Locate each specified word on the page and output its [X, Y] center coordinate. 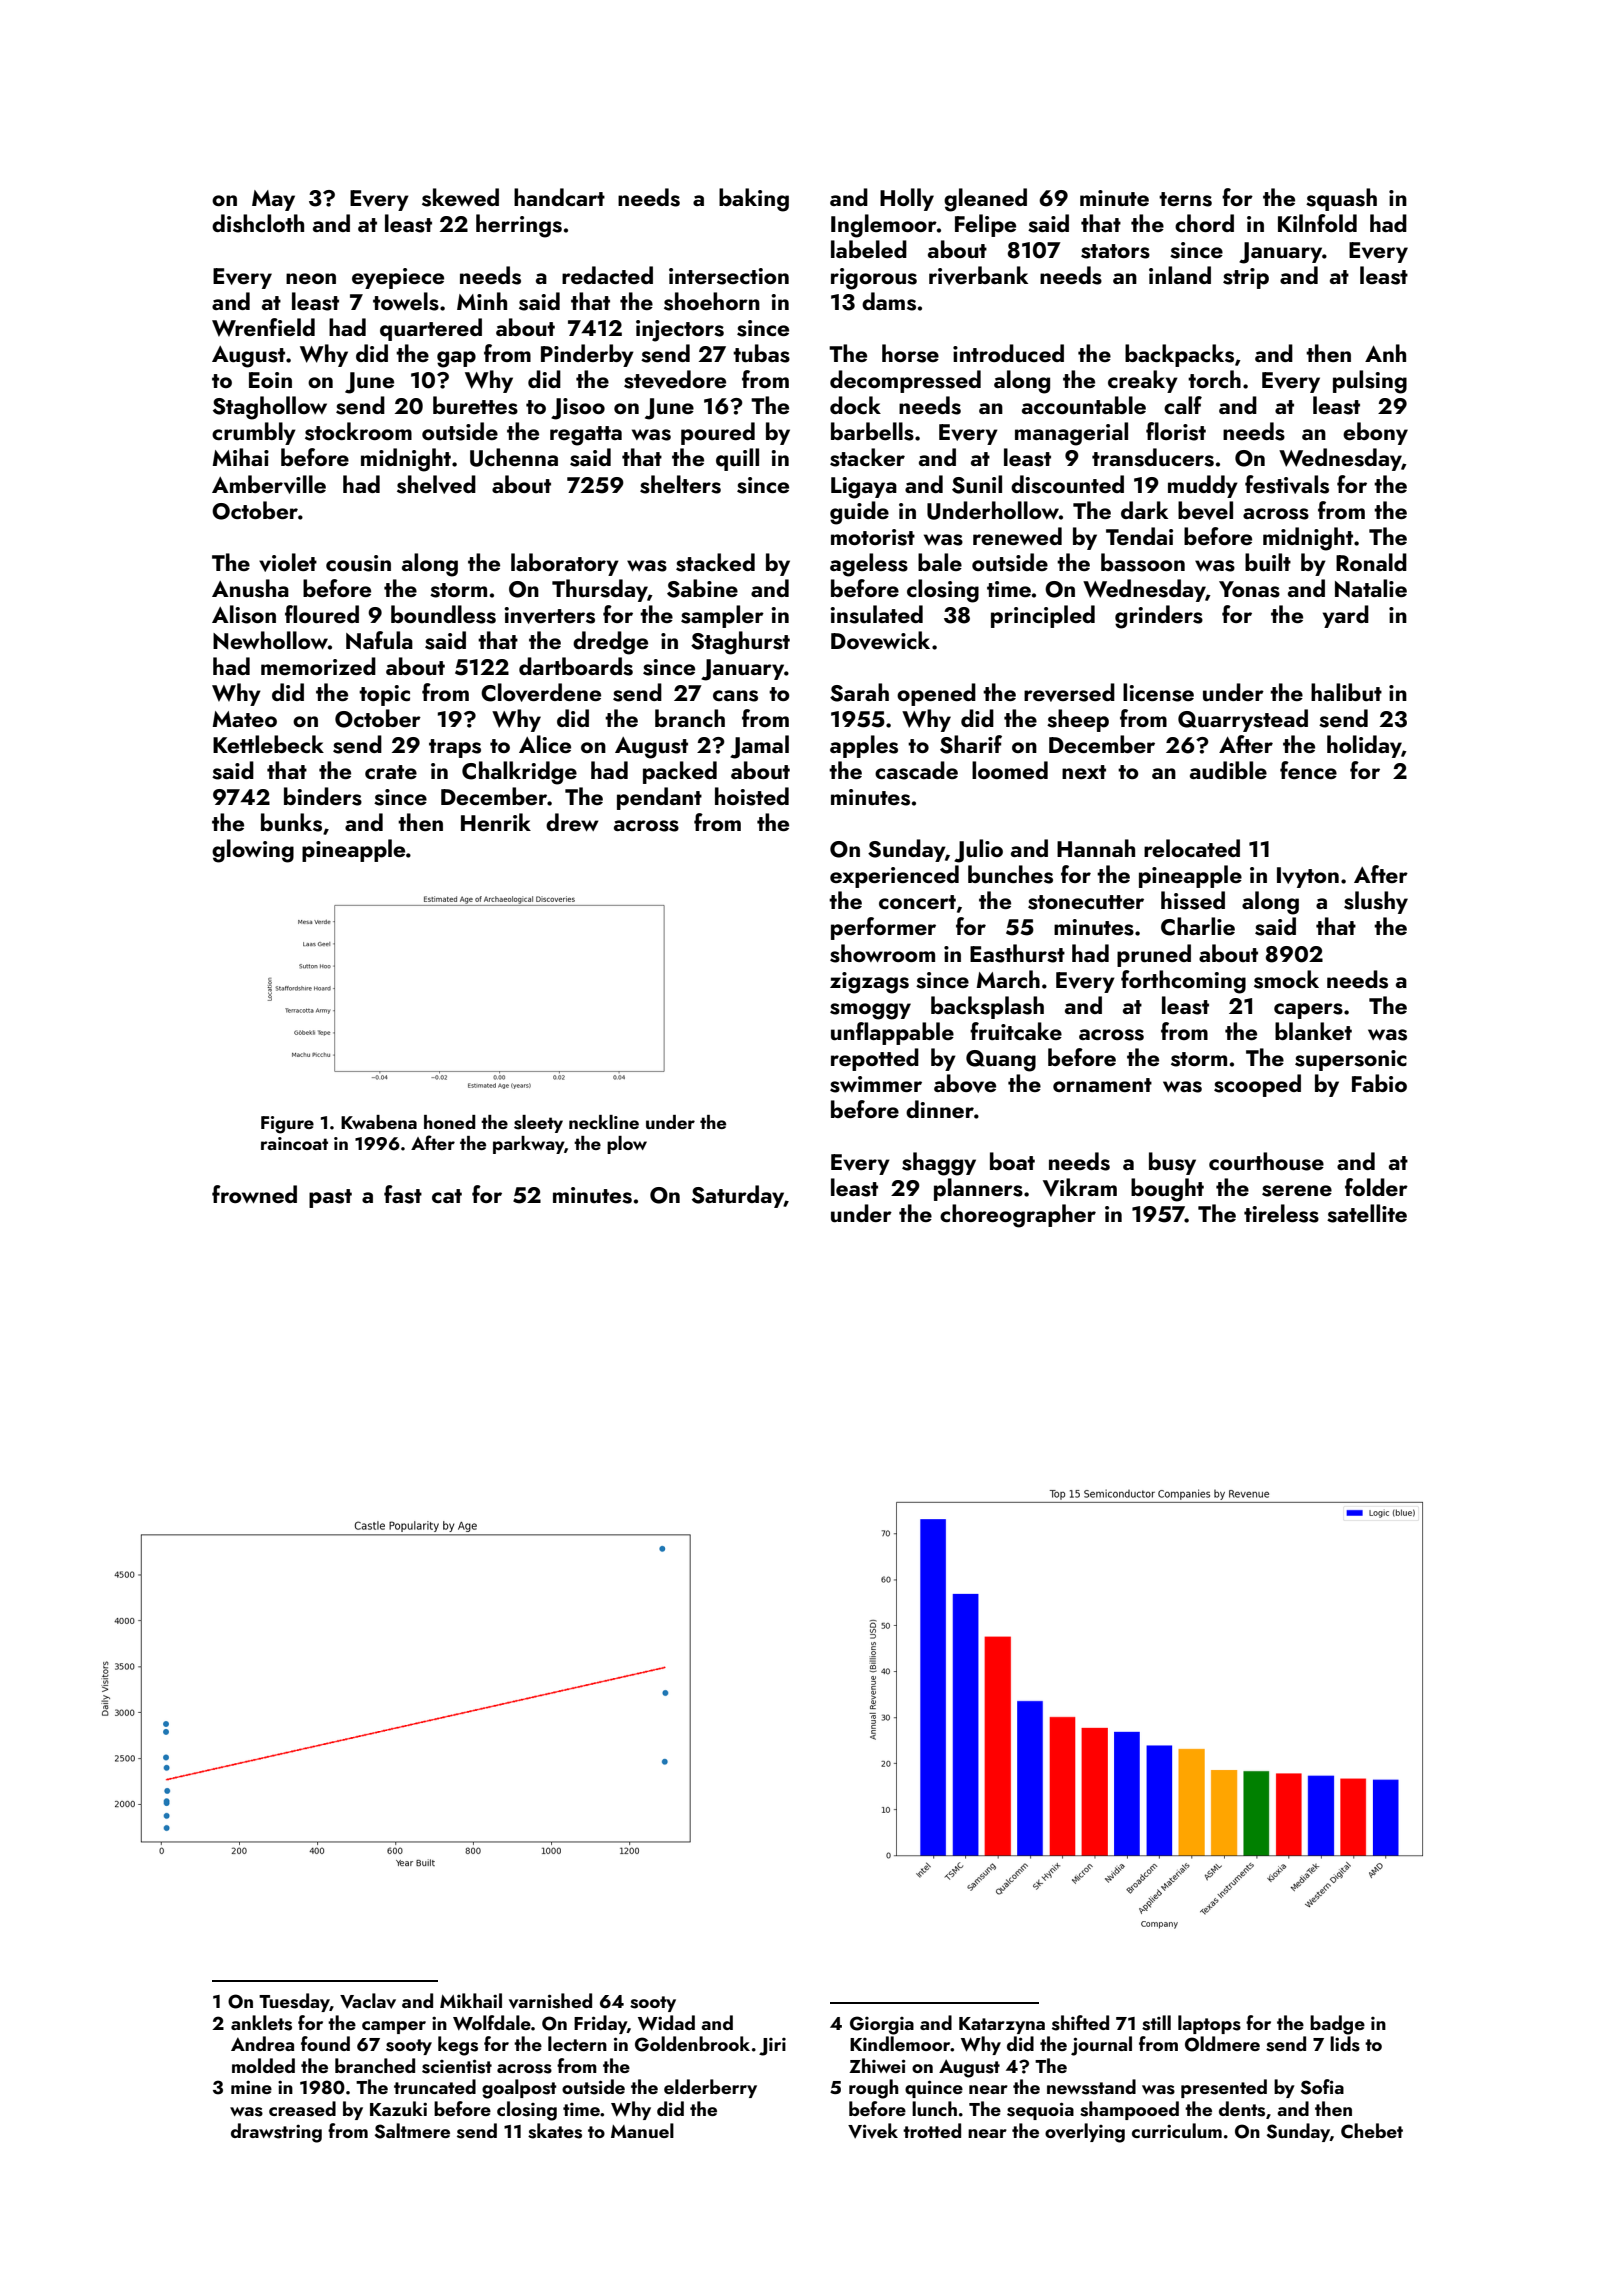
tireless [1281, 1213]
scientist [457, 2066]
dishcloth [258, 223]
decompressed [905, 381]
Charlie [1198, 926]
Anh [1385, 353]
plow [627, 1145]
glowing [253, 851]
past [330, 1198]
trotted [932, 2130]
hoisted [752, 796]
